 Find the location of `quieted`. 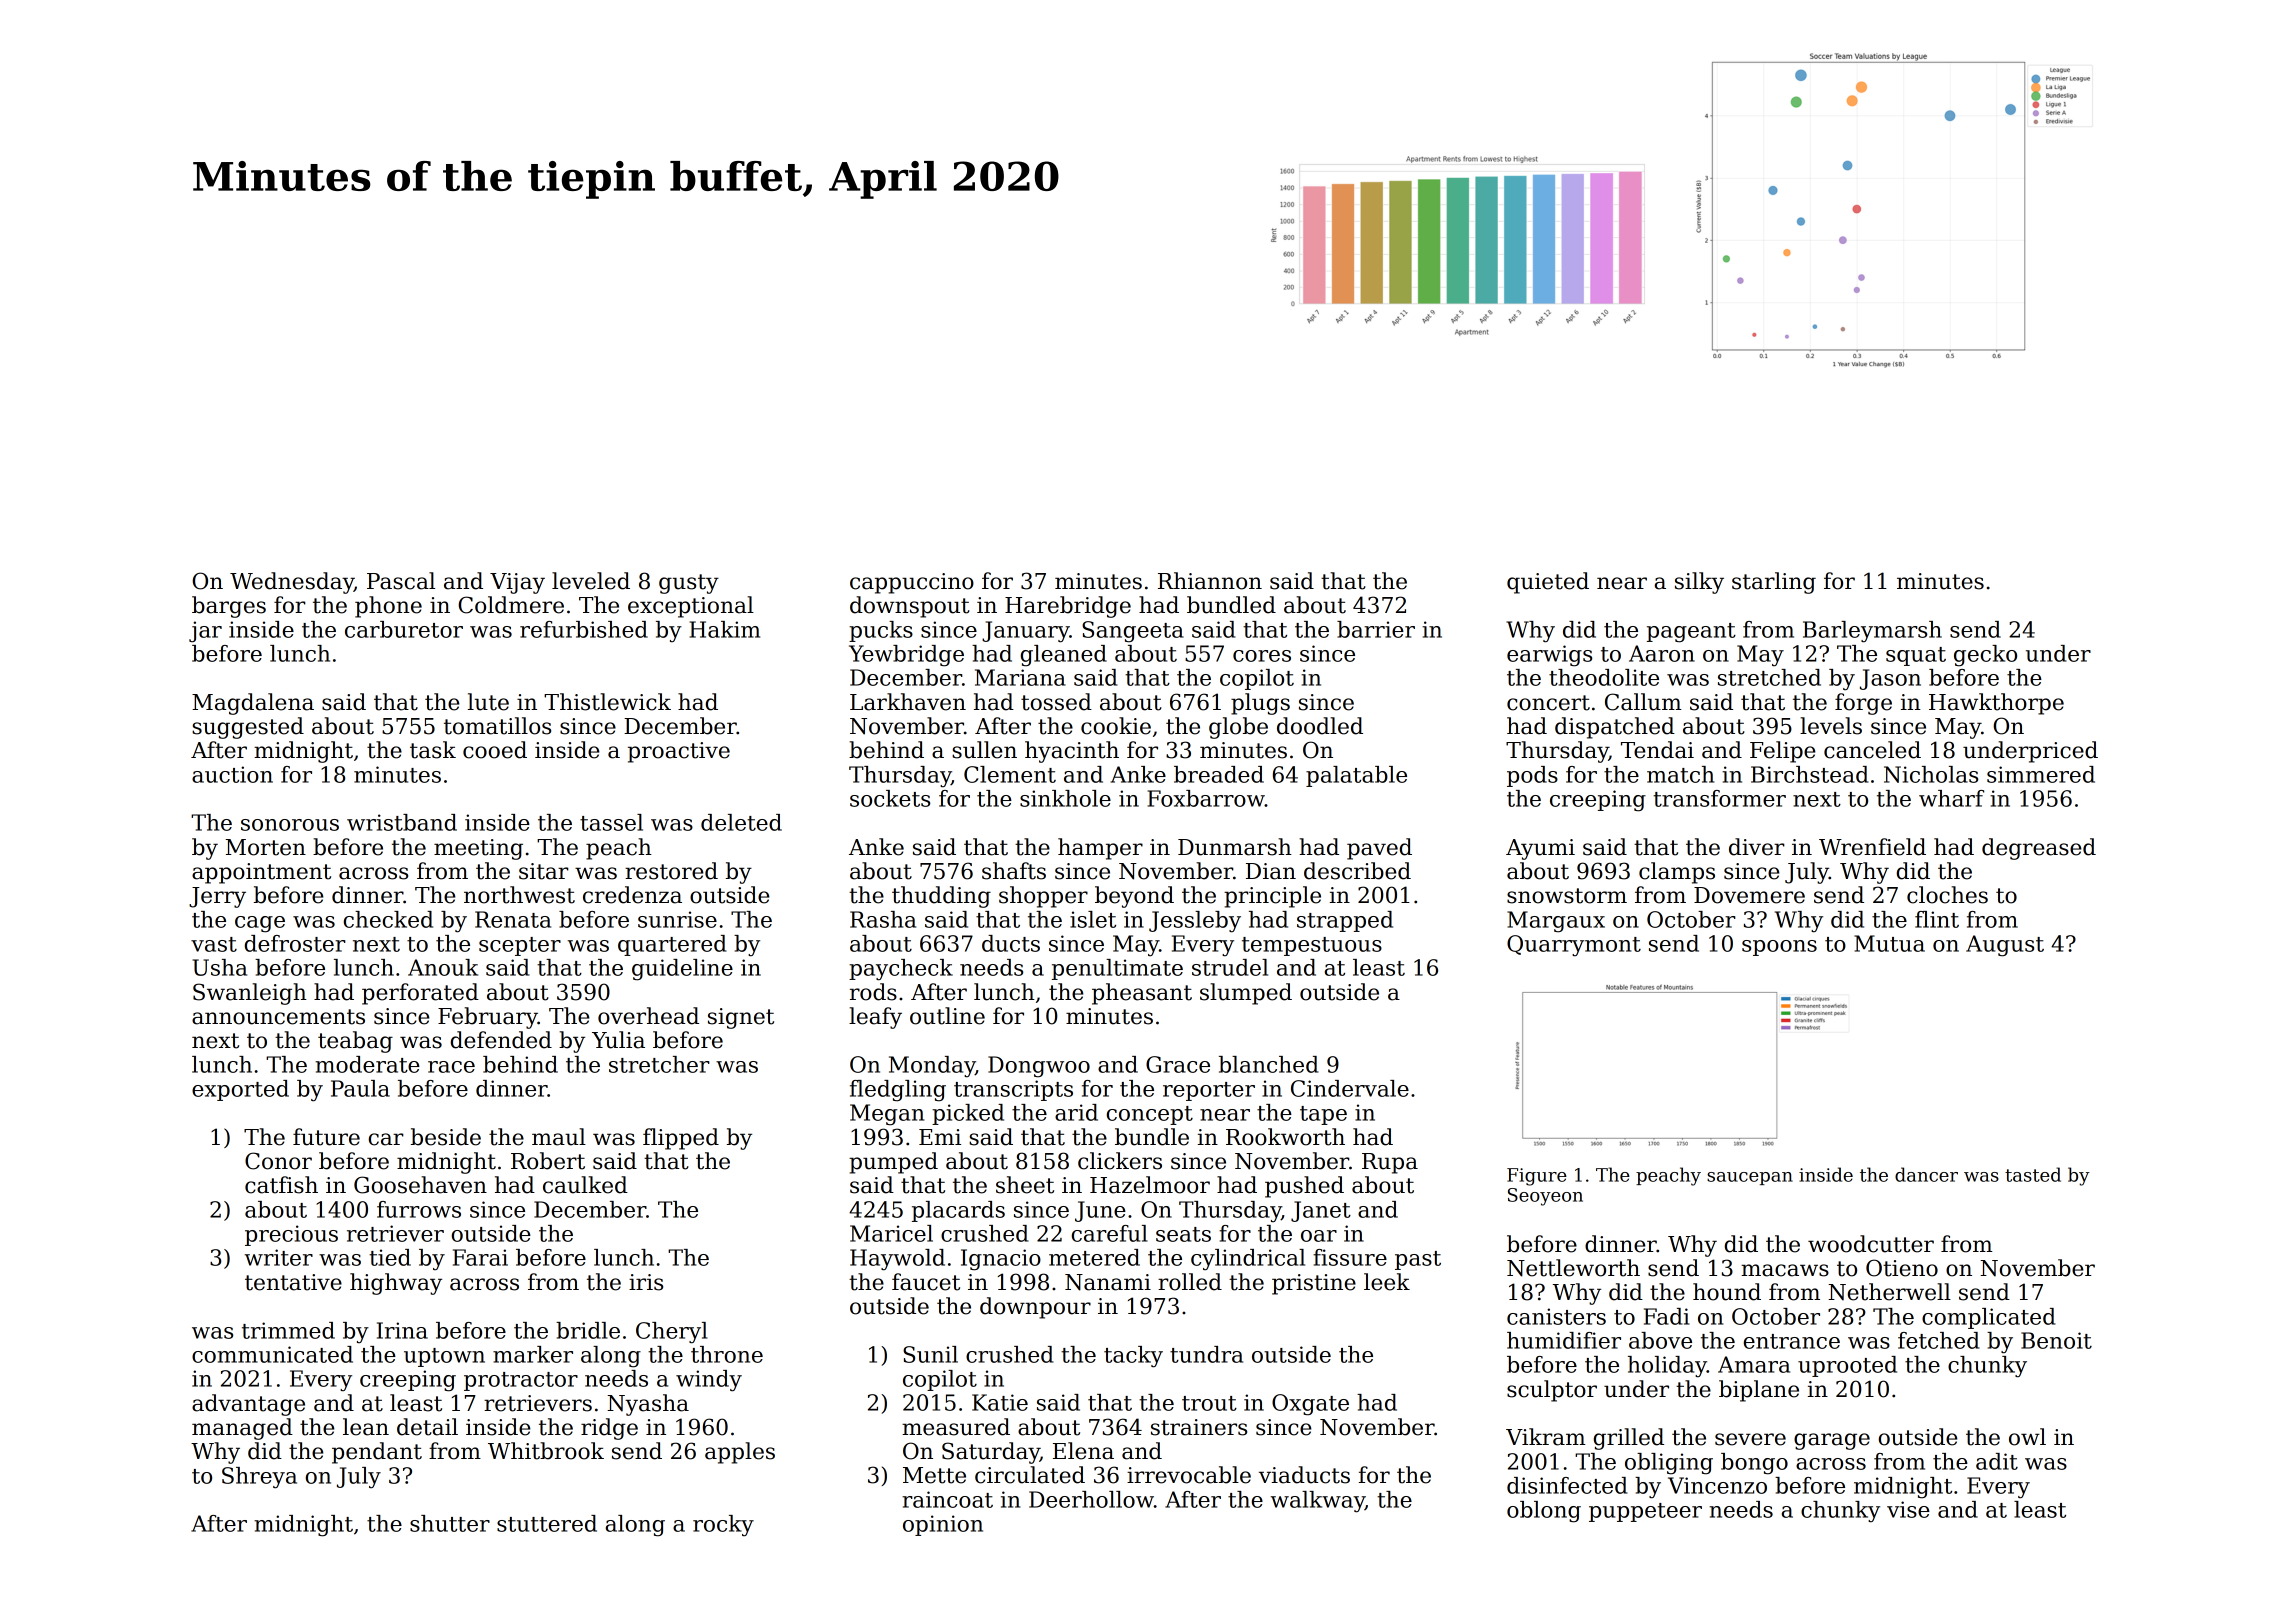

quieted is located at coordinates (1548, 583).
